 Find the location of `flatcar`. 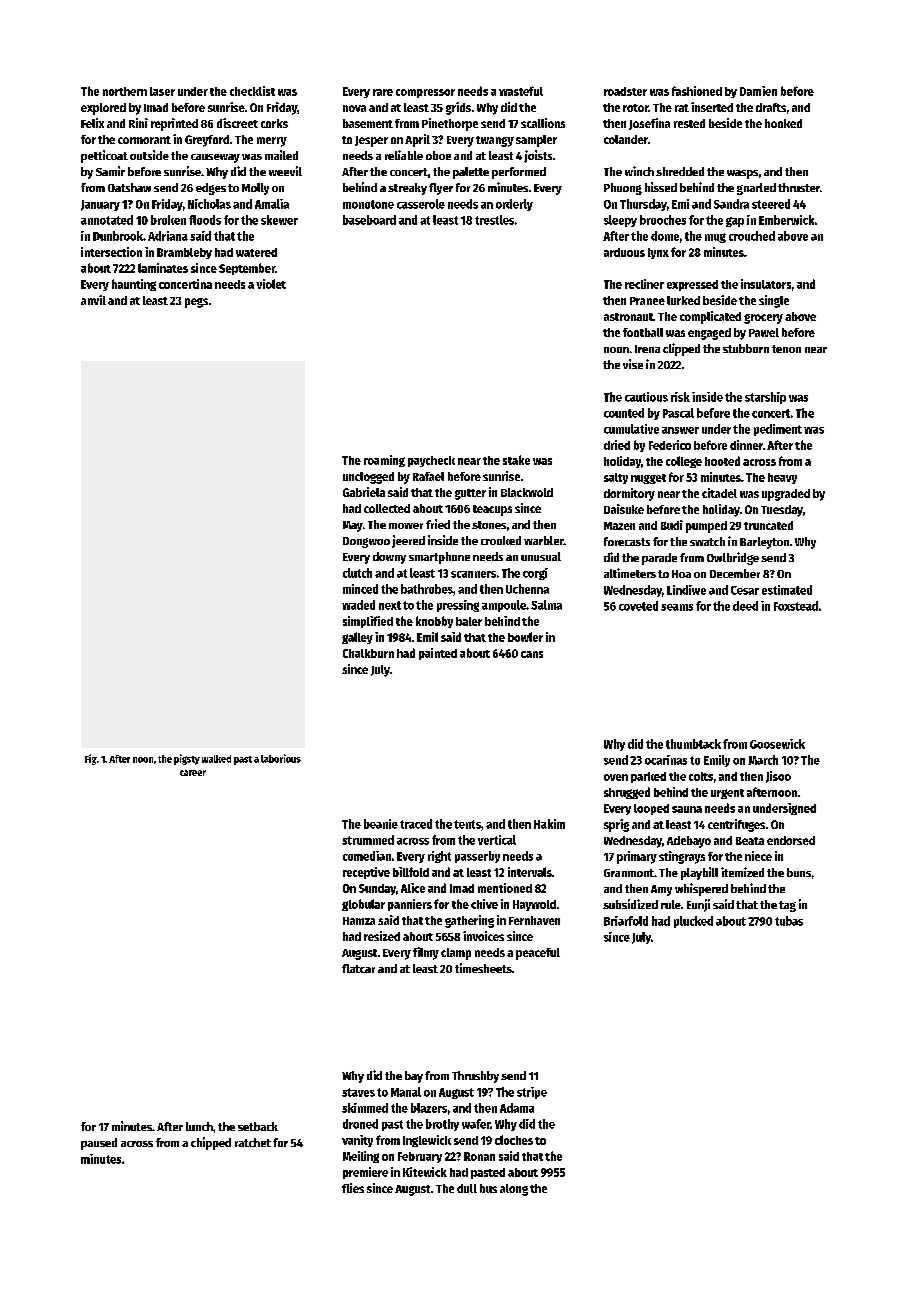

flatcar is located at coordinates (358, 968).
